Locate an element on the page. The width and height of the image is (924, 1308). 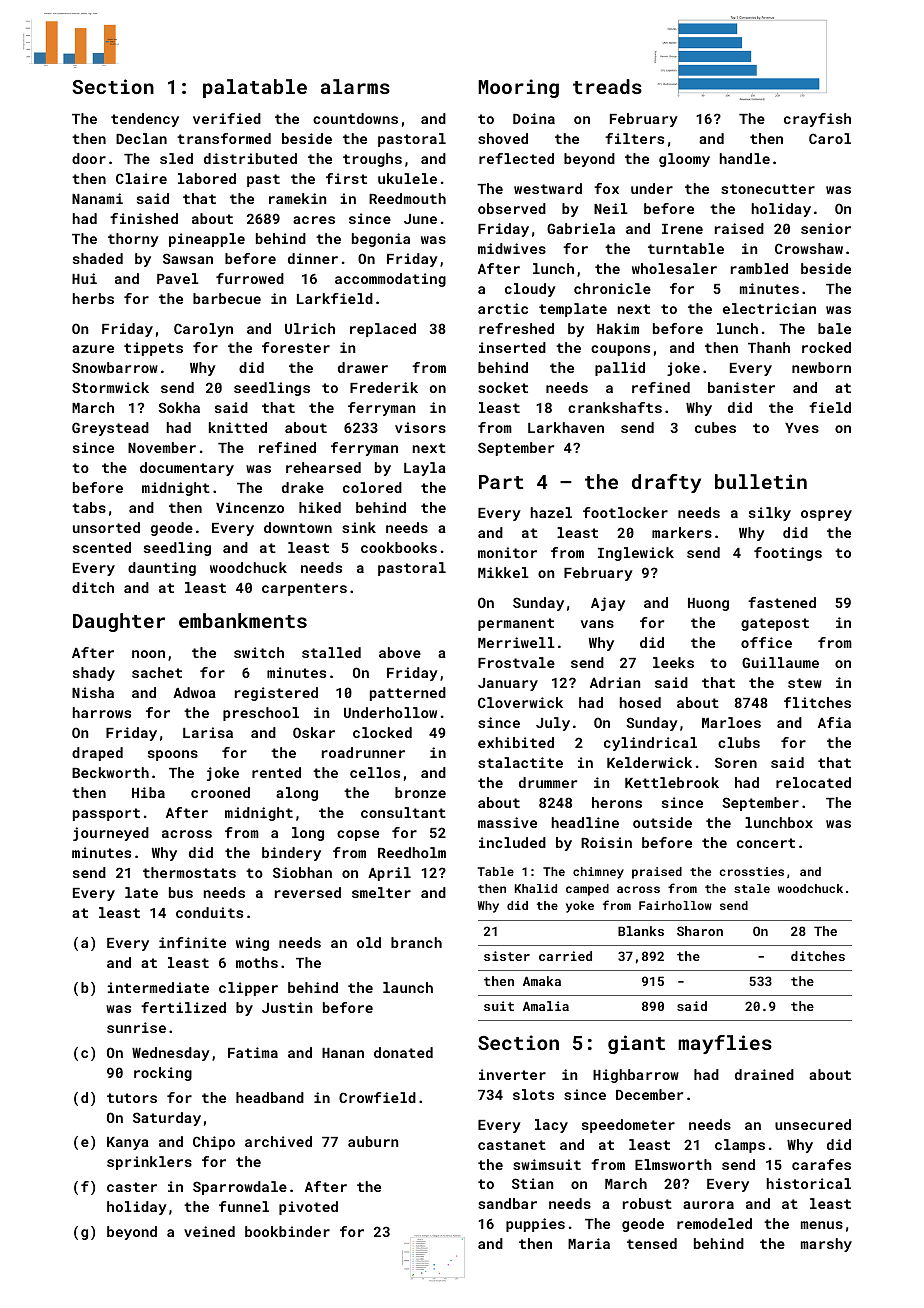
knitted is located at coordinates (238, 427).
